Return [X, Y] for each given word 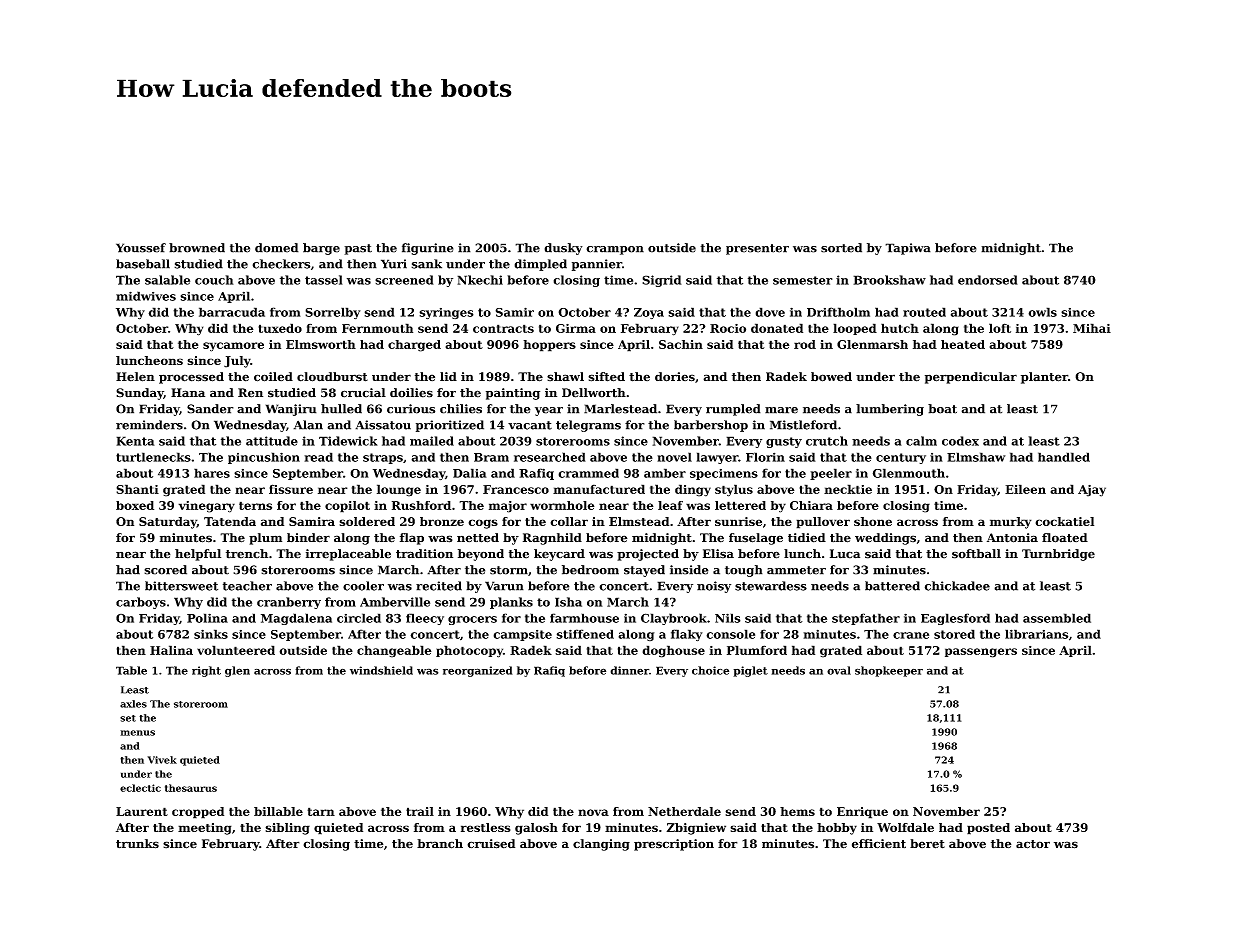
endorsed [988, 280]
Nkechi [480, 280]
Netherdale [684, 811]
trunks [137, 844]
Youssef [141, 248]
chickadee [957, 586]
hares [212, 473]
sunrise [738, 521]
